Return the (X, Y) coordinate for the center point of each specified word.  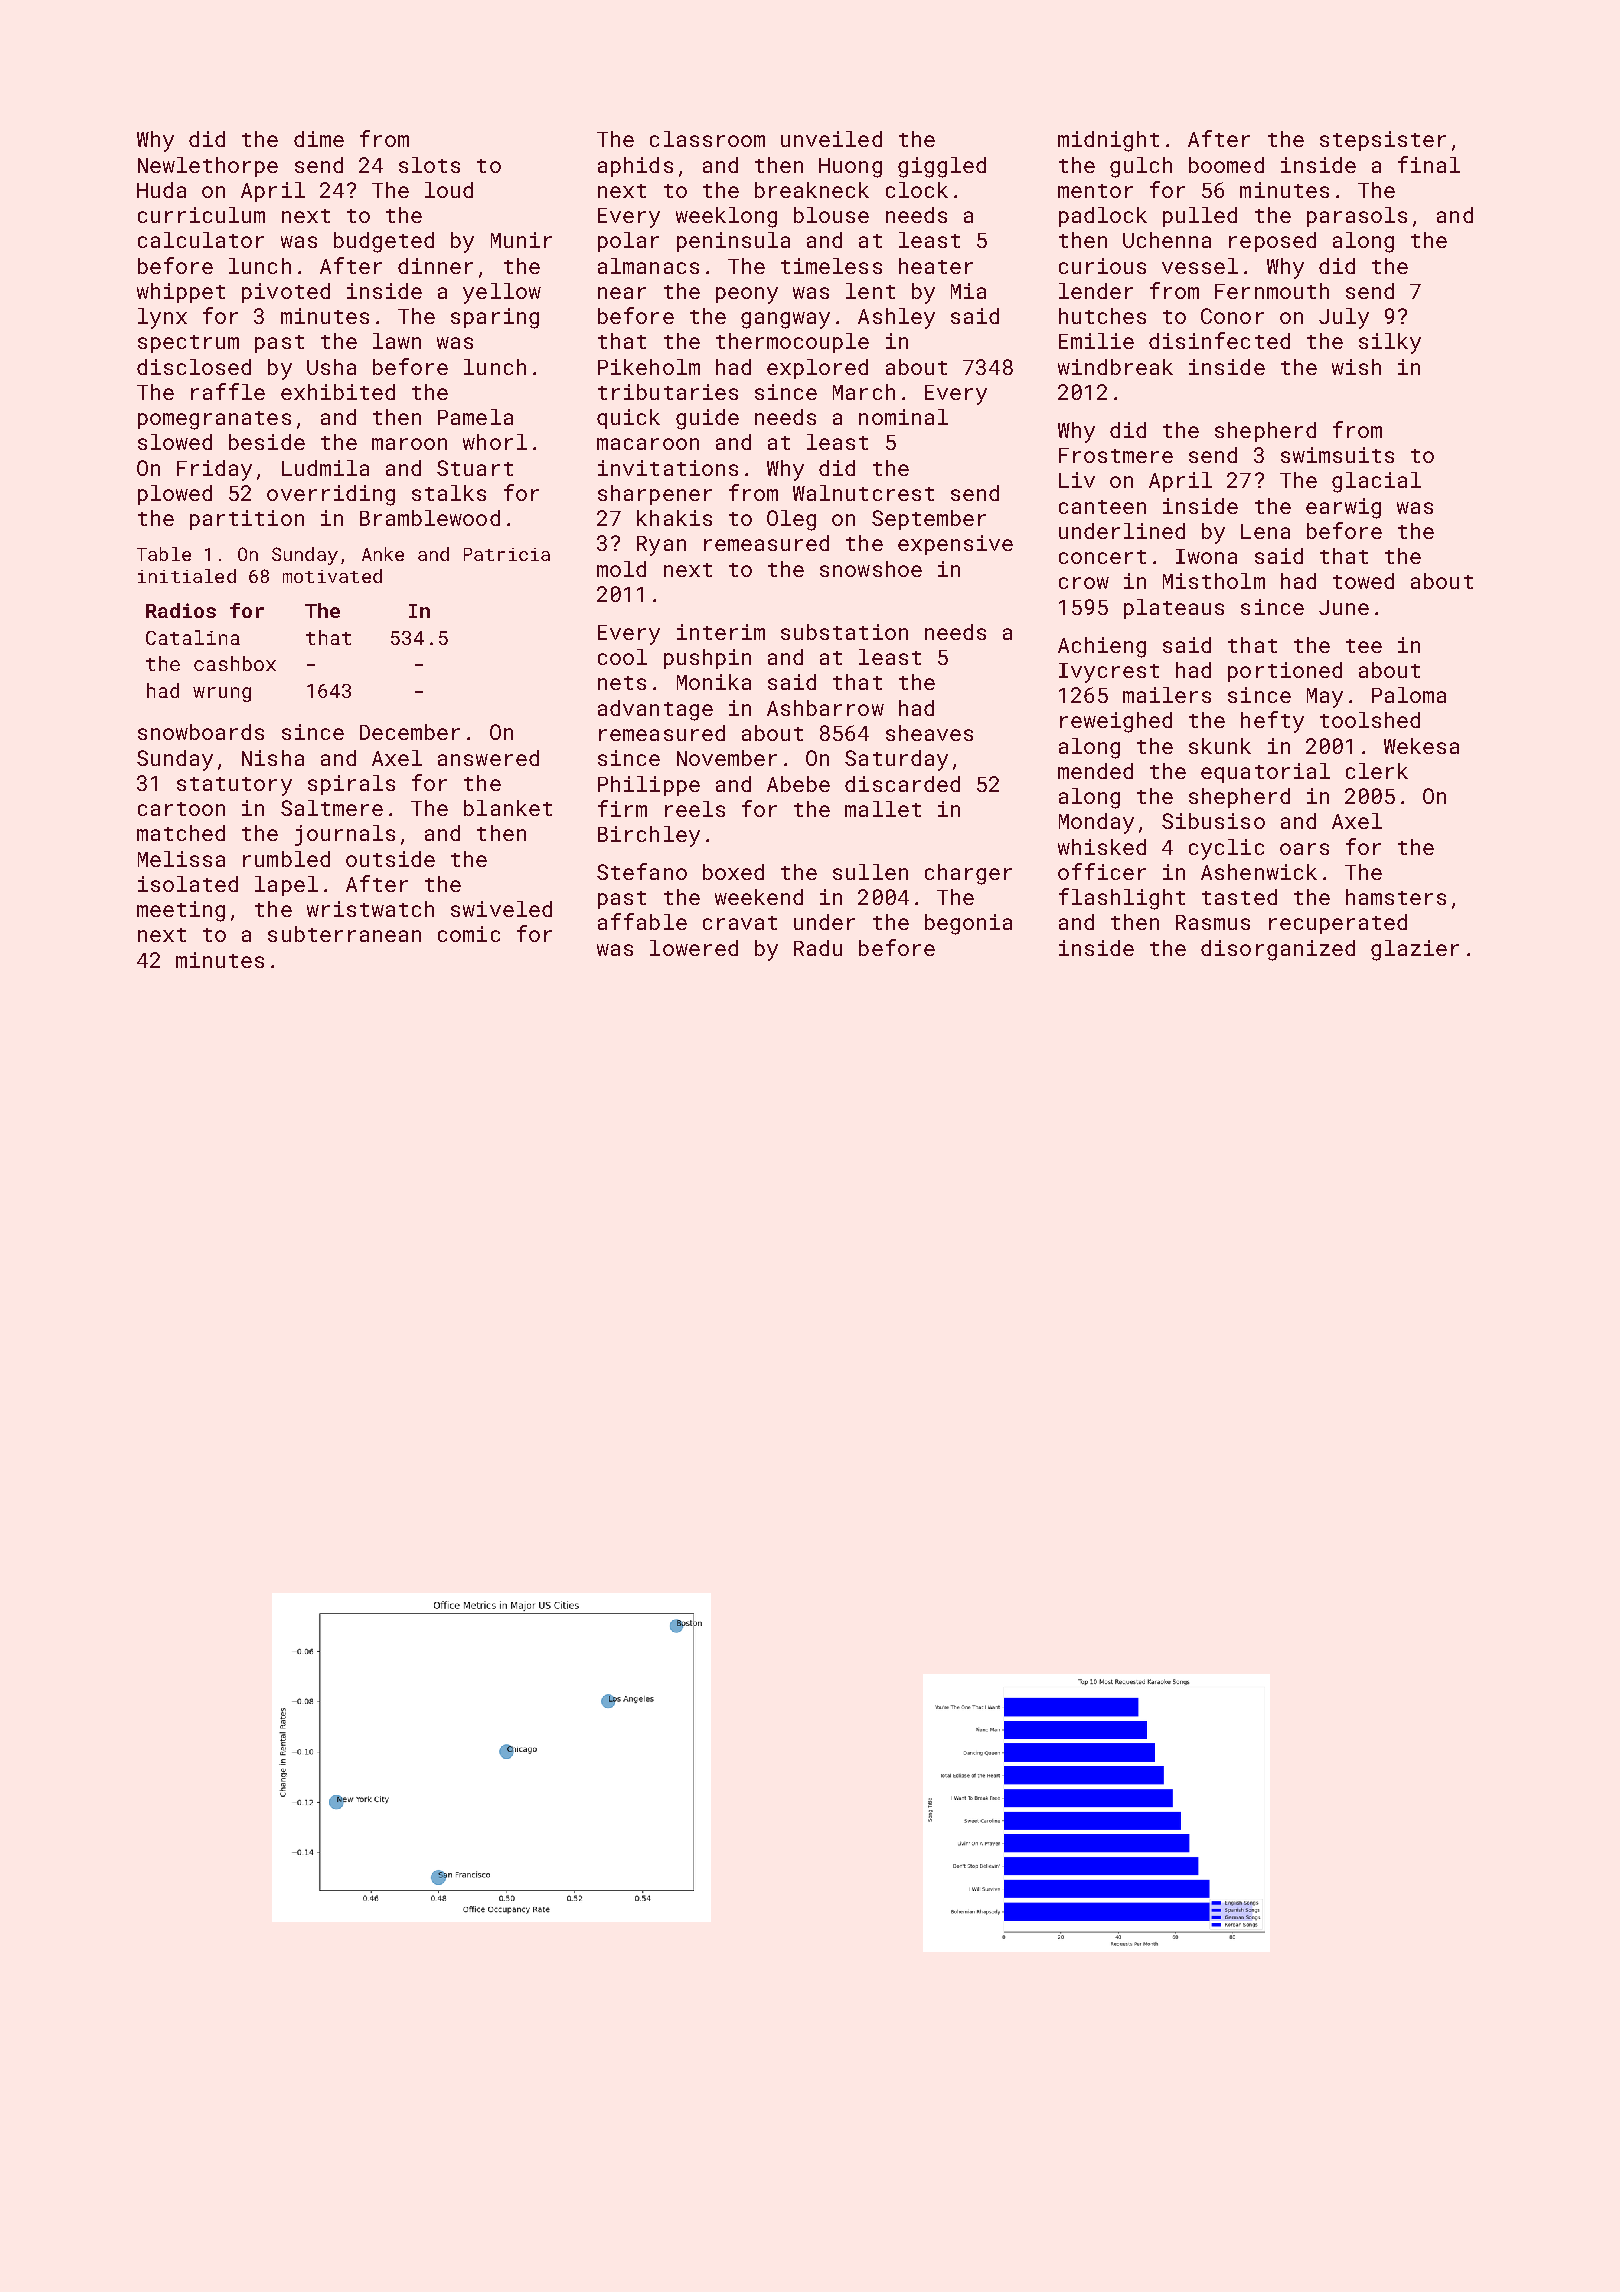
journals (345, 835)
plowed (175, 495)
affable (642, 921)
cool (622, 657)
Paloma (1409, 695)
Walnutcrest (863, 493)
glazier (1415, 950)
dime (319, 139)
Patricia (507, 554)
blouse (831, 215)
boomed (1226, 165)
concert (1102, 557)
